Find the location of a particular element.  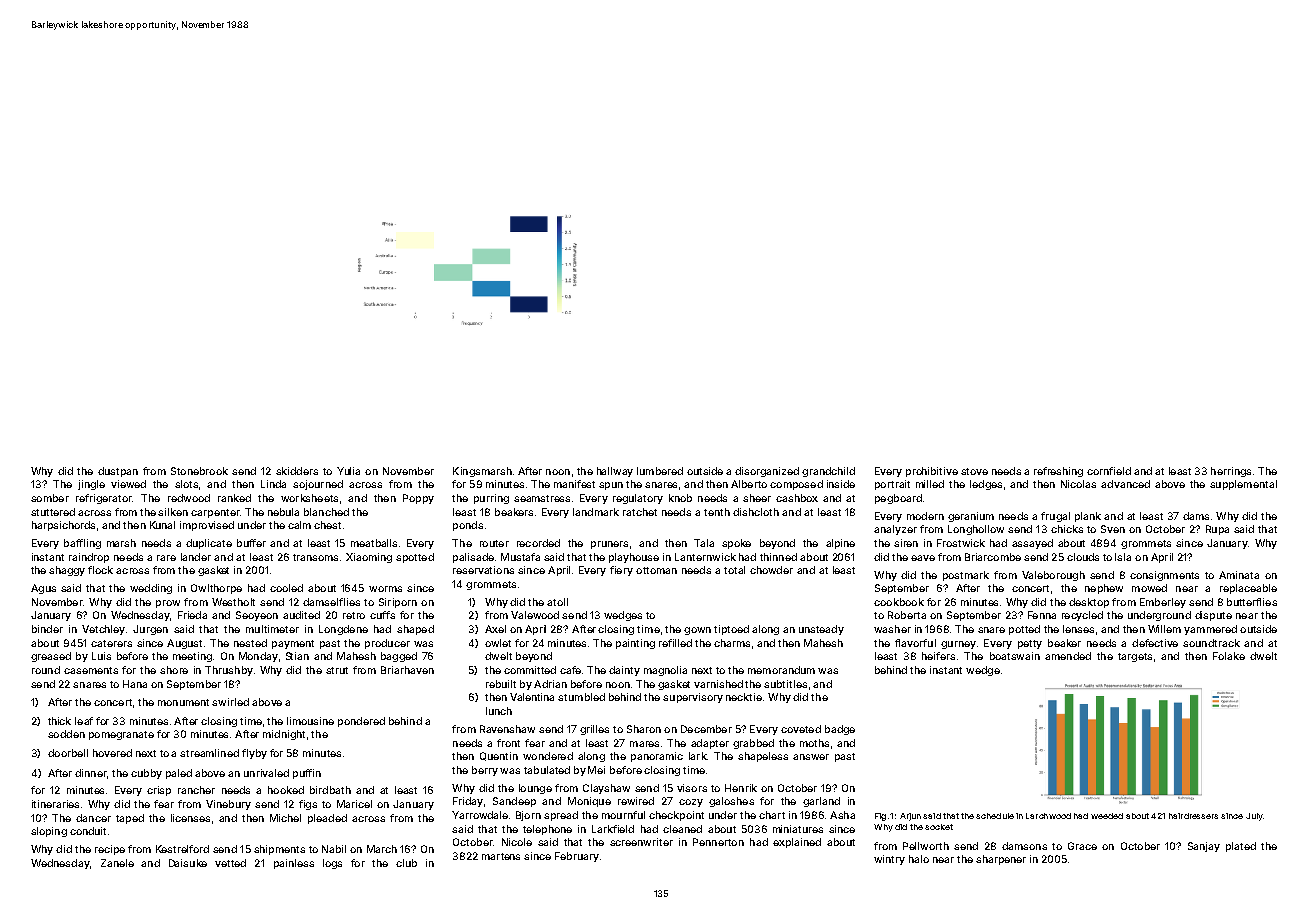

disorganized is located at coordinates (767, 472).
